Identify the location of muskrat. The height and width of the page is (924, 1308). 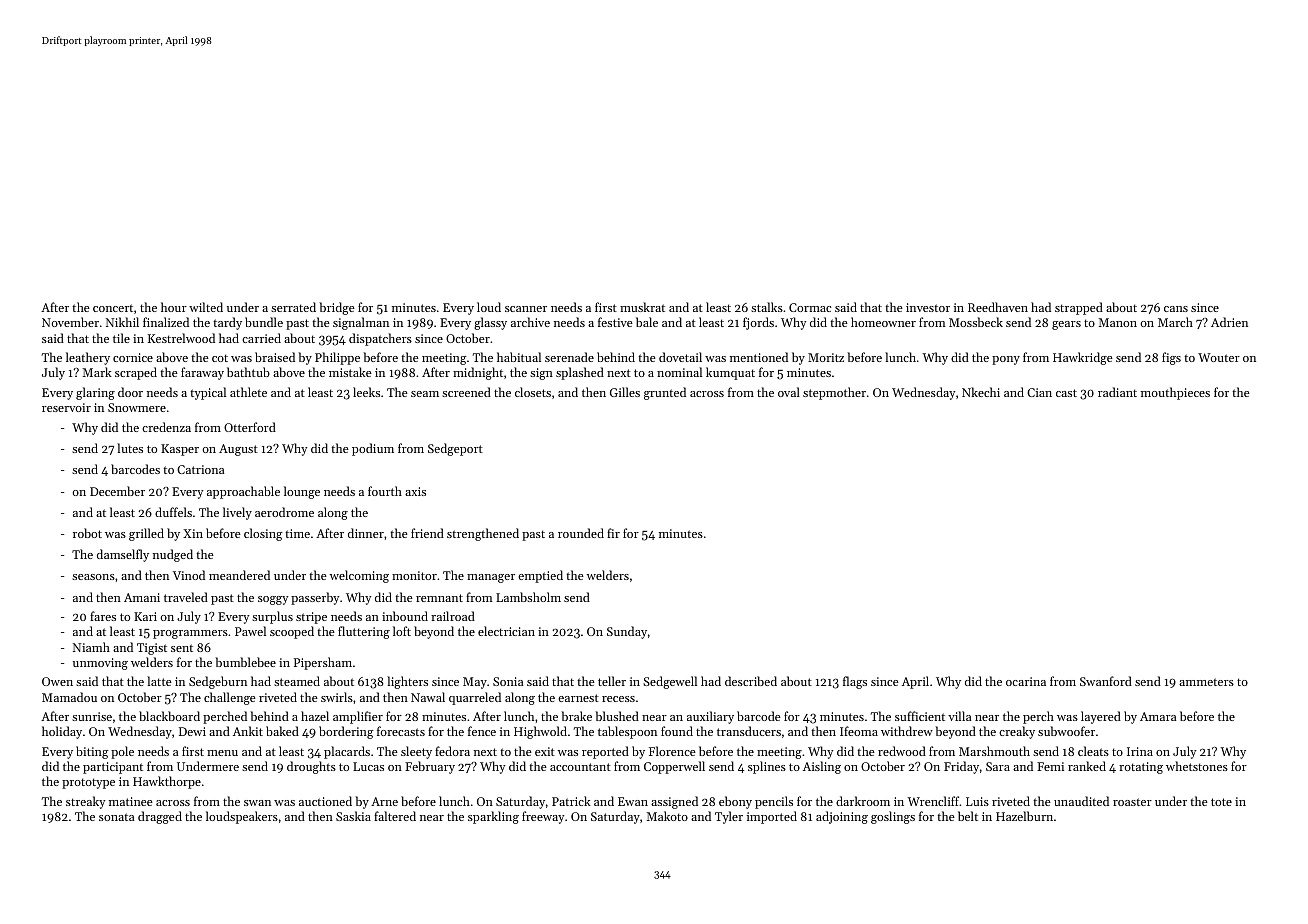
(642, 307).
